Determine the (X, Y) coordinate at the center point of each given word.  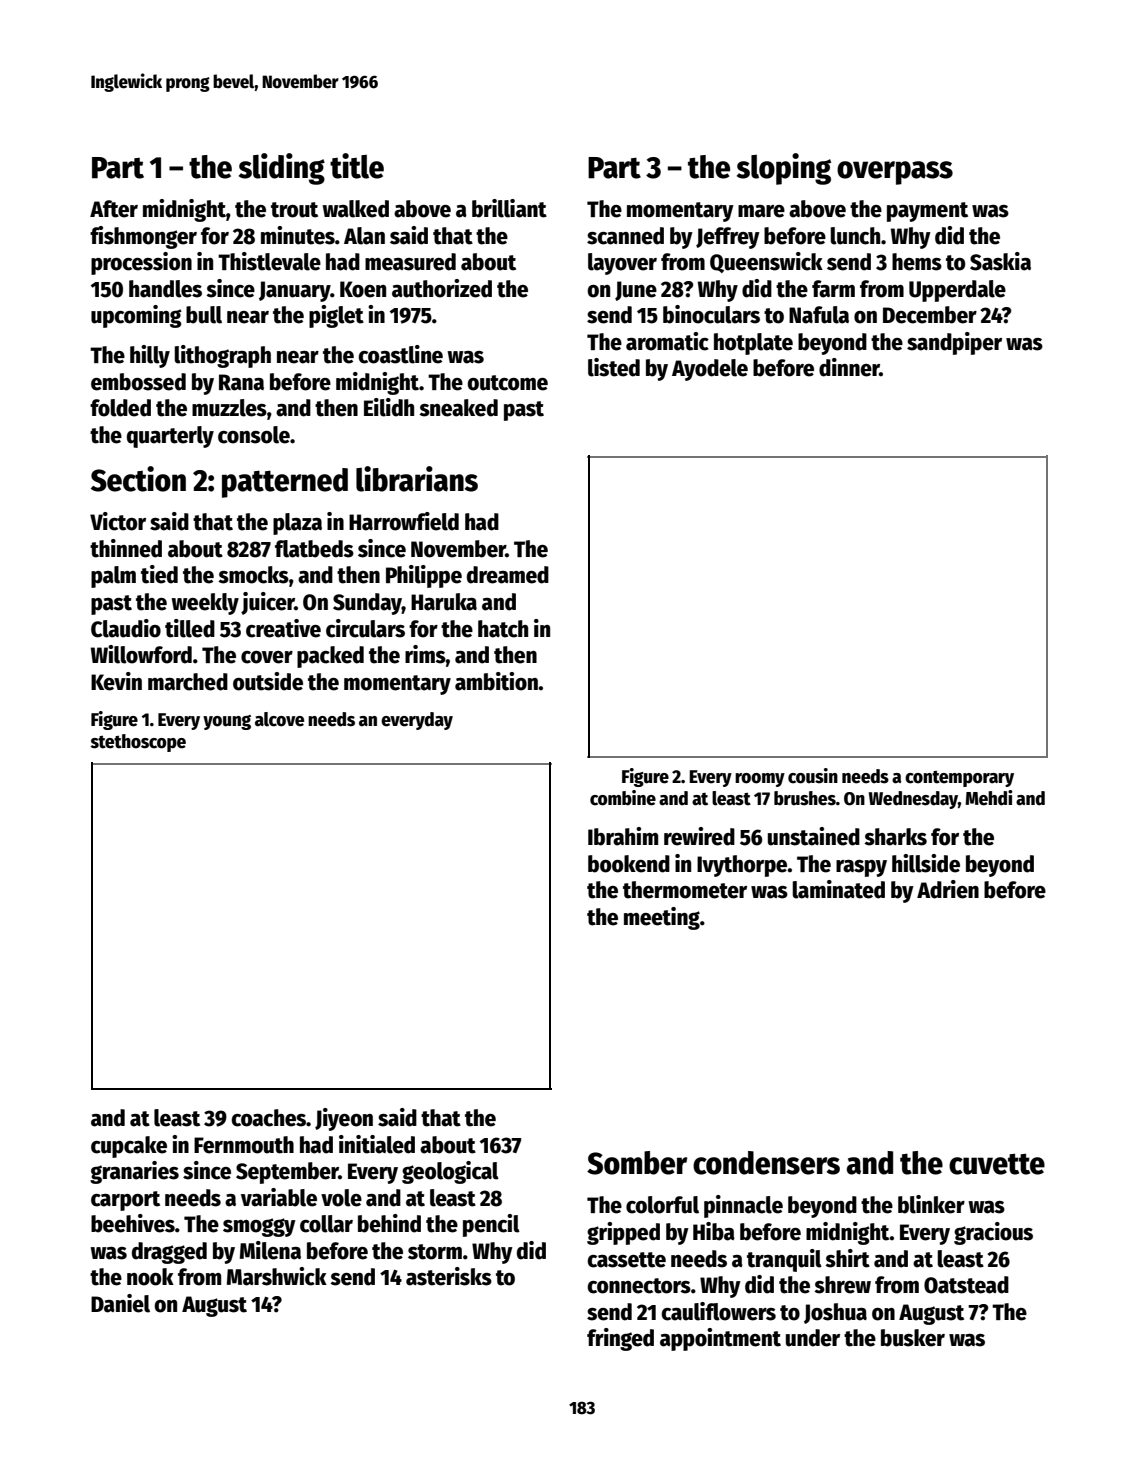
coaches (268, 1118)
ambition (496, 681)
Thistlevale (269, 261)
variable (279, 1197)
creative (283, 628)
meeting (662, 918)
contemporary (959, 779)
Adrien (948, 889)
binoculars (711, 314)
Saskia (1000, 261)
